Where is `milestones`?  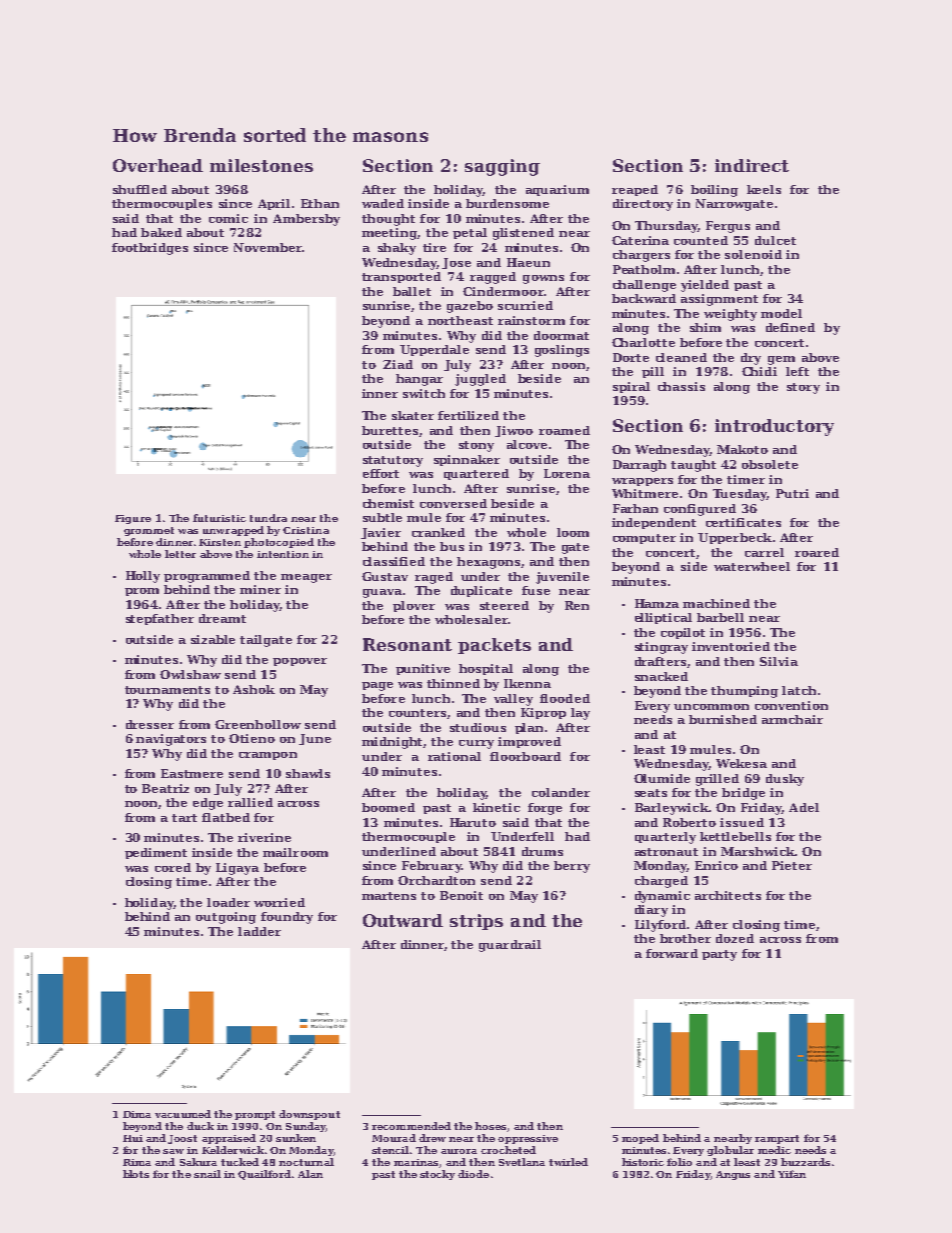 milestones is located at coordinates (261, 165).
